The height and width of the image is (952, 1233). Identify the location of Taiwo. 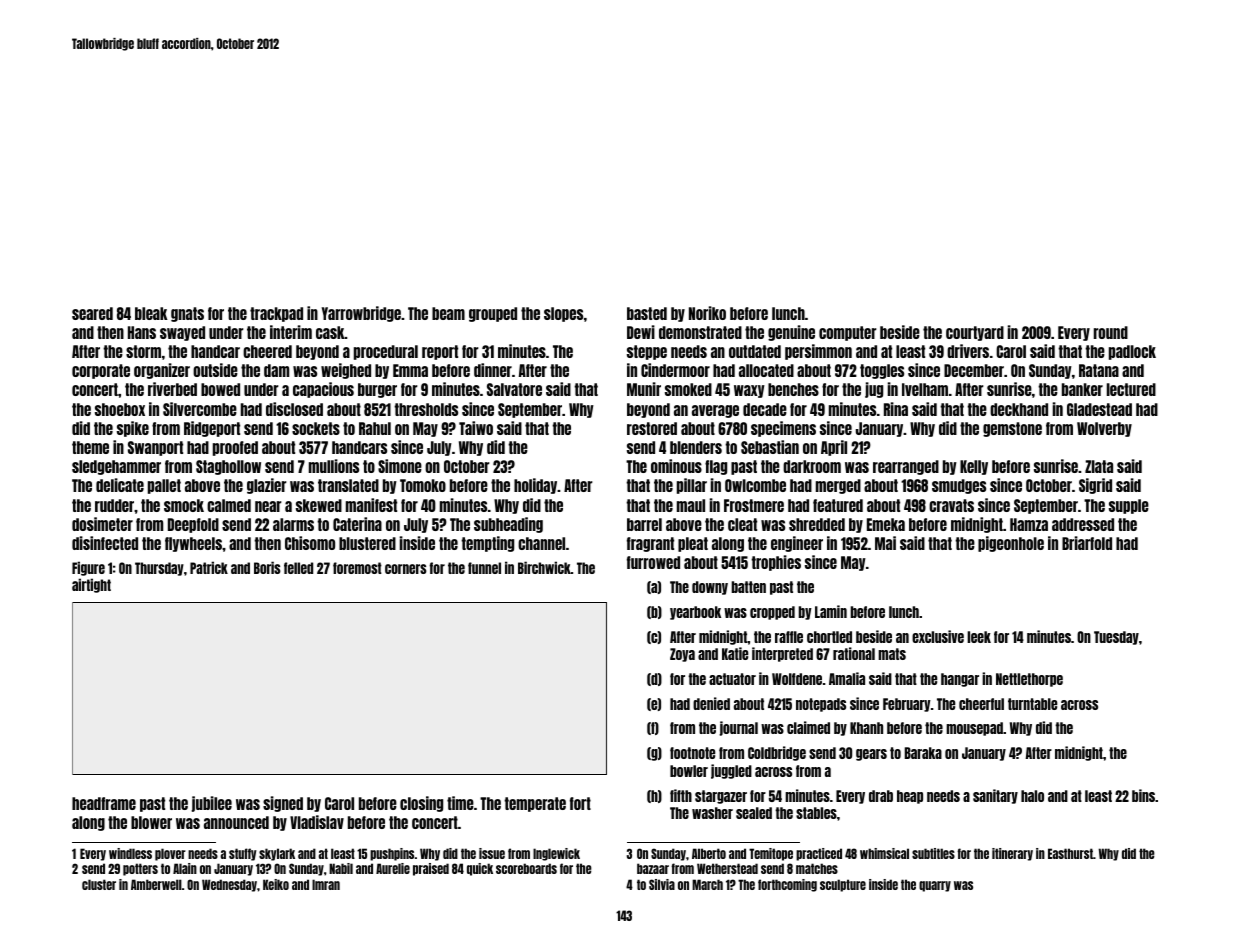
(476, 428).
